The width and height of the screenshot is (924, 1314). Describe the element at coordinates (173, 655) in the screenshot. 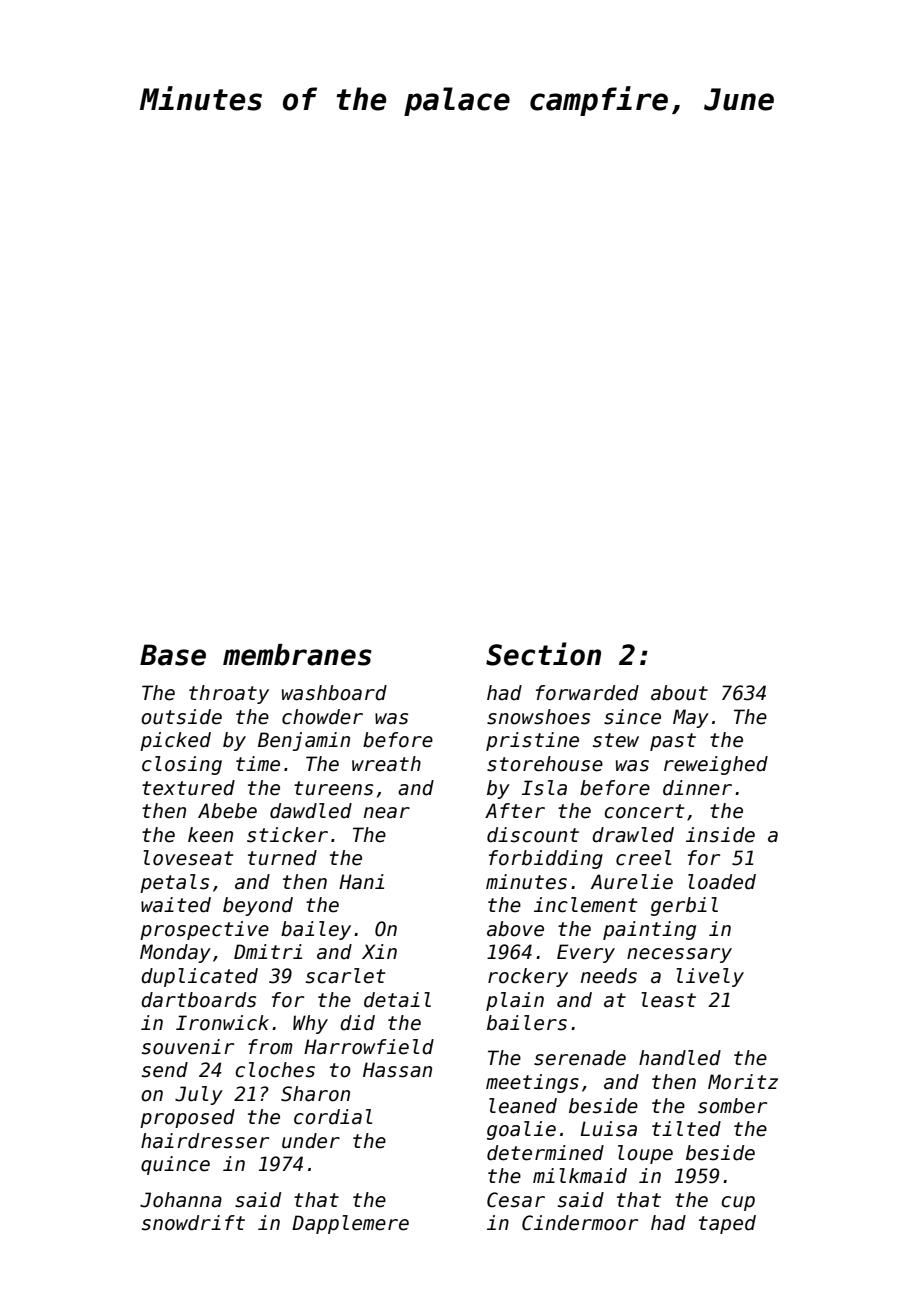

I see `Base` at that location.
